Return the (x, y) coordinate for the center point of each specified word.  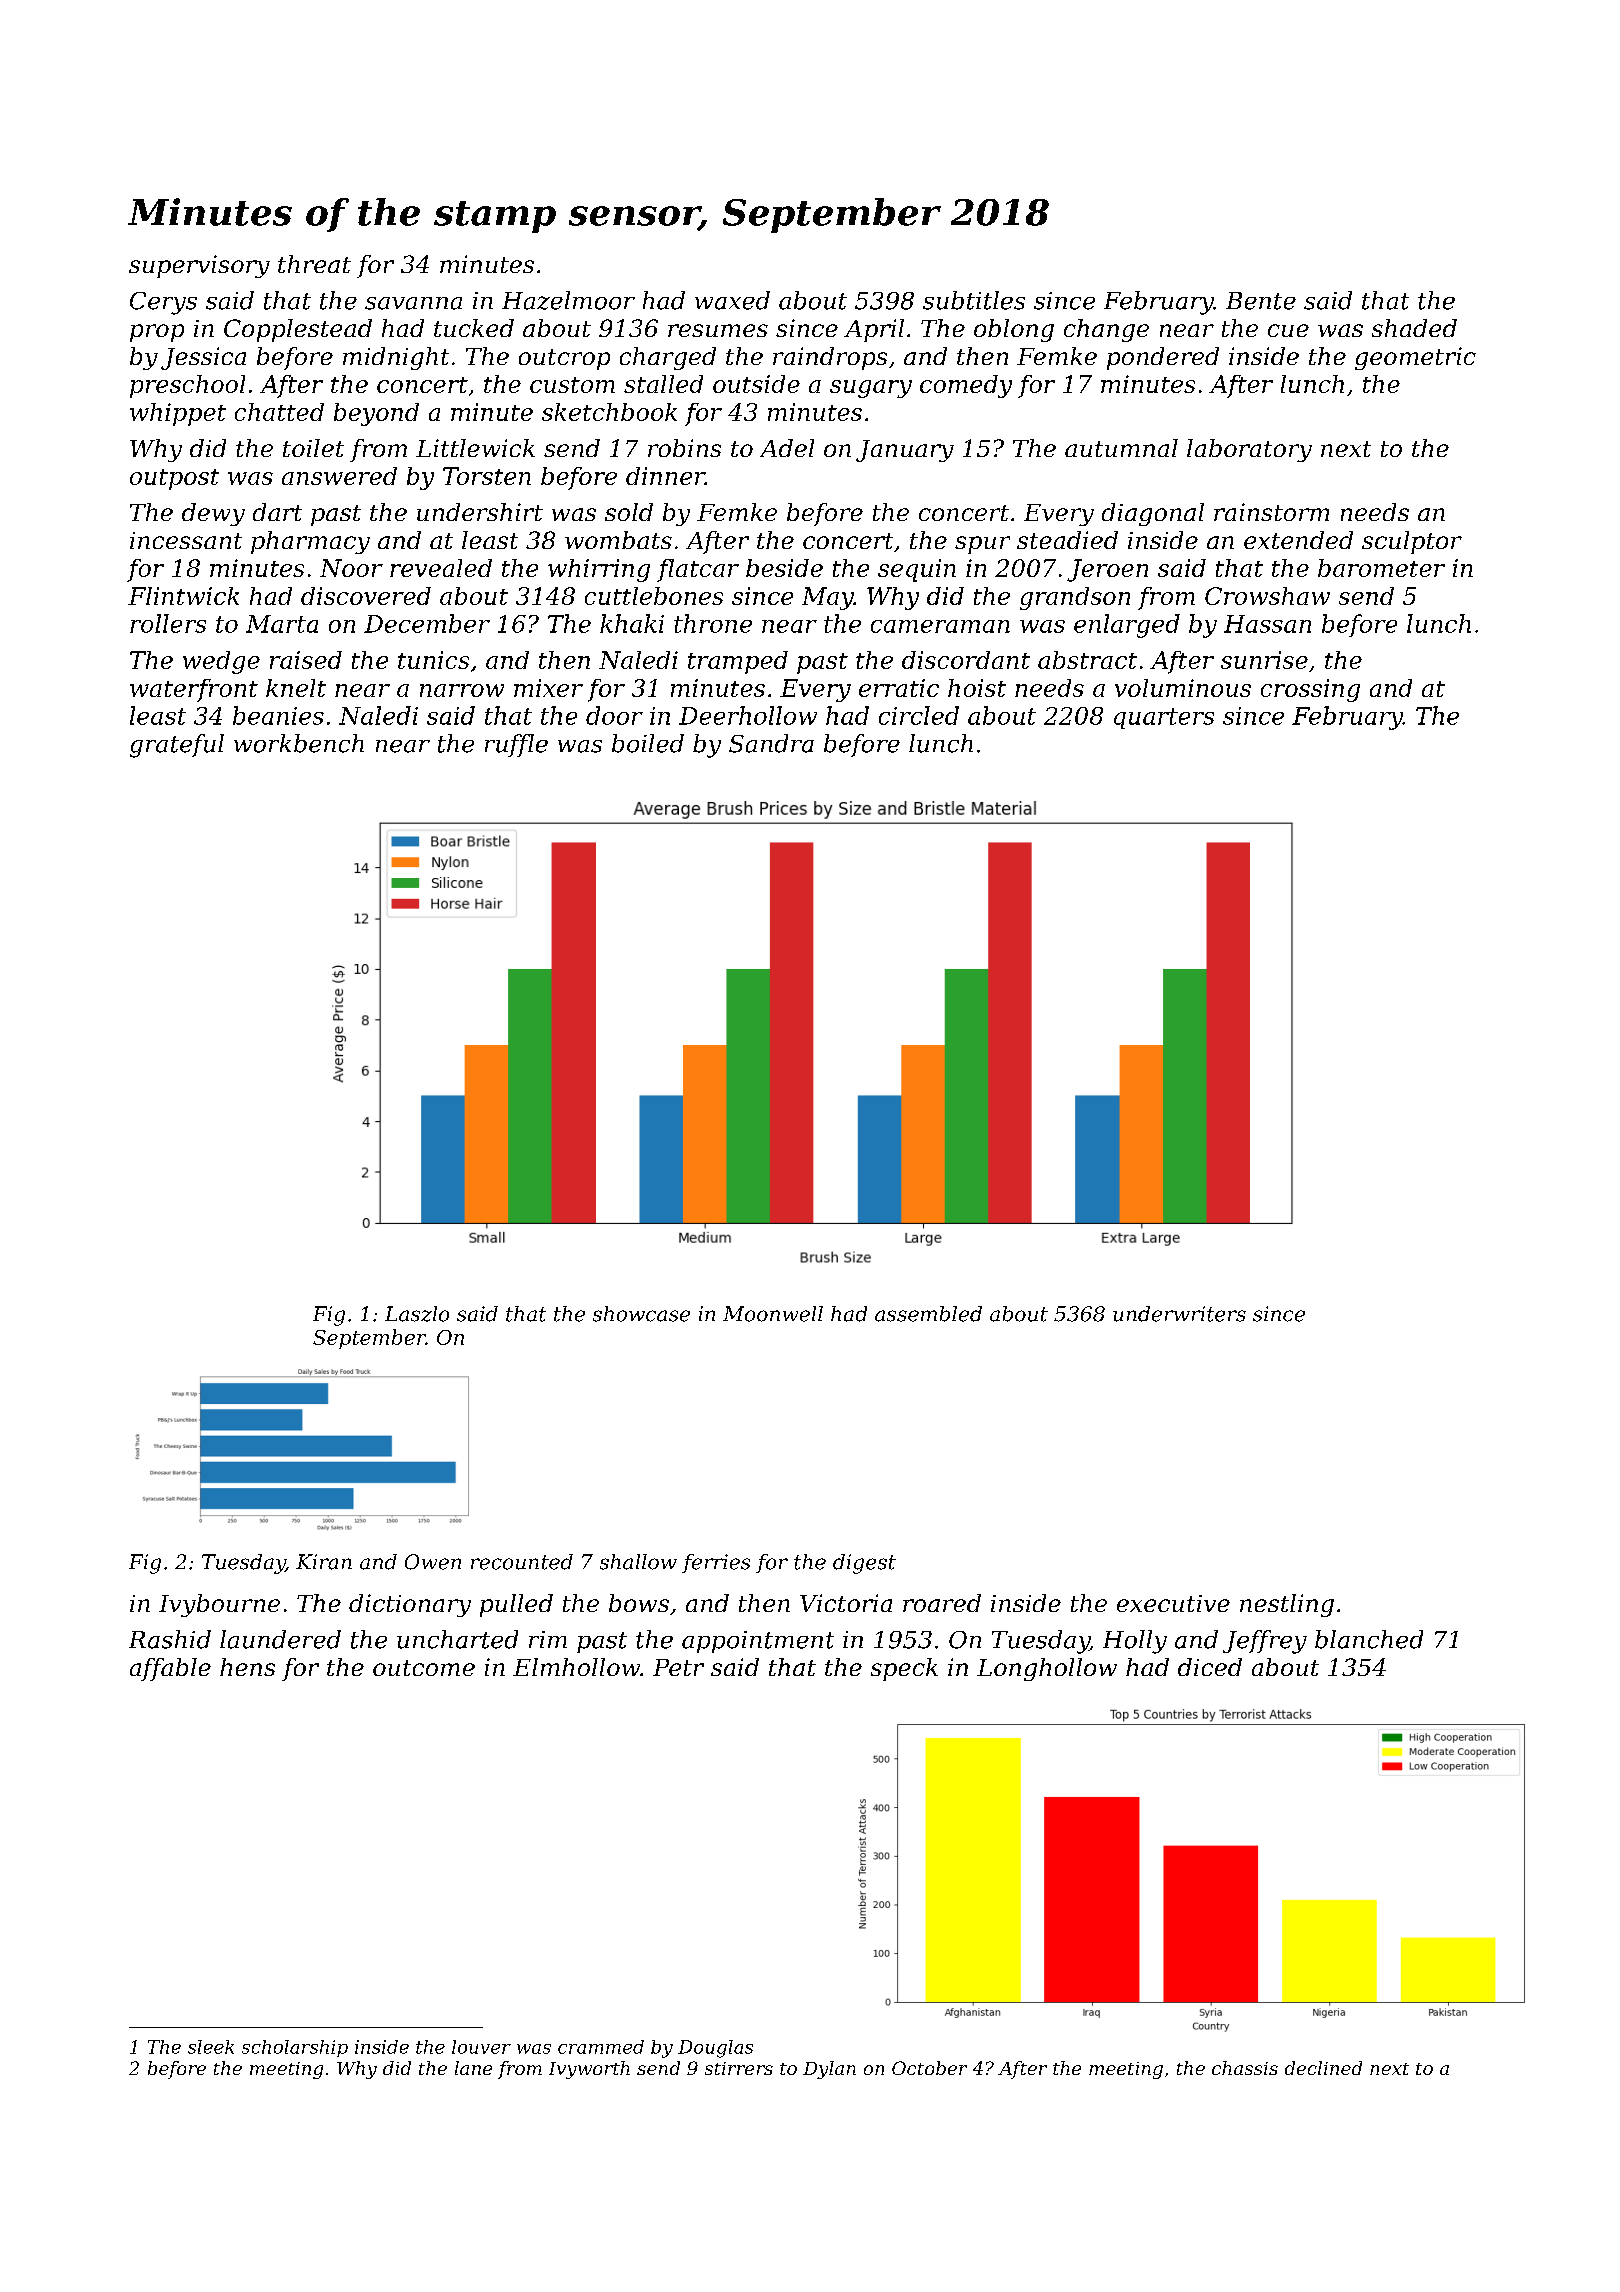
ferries (716, 1563)
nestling (1287, 1605)
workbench (299, 743)
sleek (211, 2047)
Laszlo (417, 1314)
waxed (732, 300)
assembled (928, 1314)
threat (314, 264)
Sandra (771, 743)
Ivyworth (589, 2070)
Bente (1261, 301)
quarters (1164, 718)
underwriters (1179, 1314)
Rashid (170, 1639)
